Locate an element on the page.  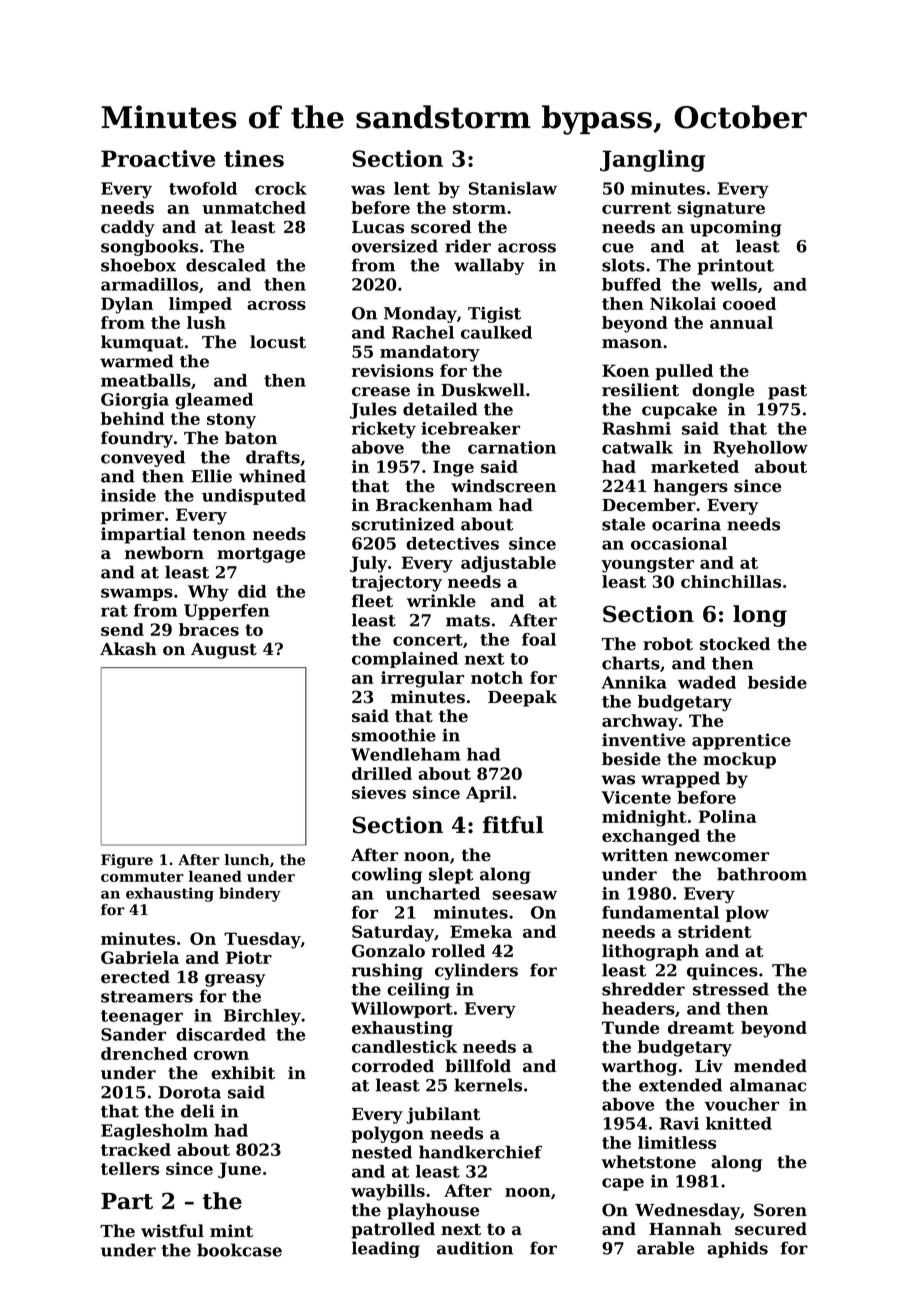
mockup is located at coordinates (739, 760).
